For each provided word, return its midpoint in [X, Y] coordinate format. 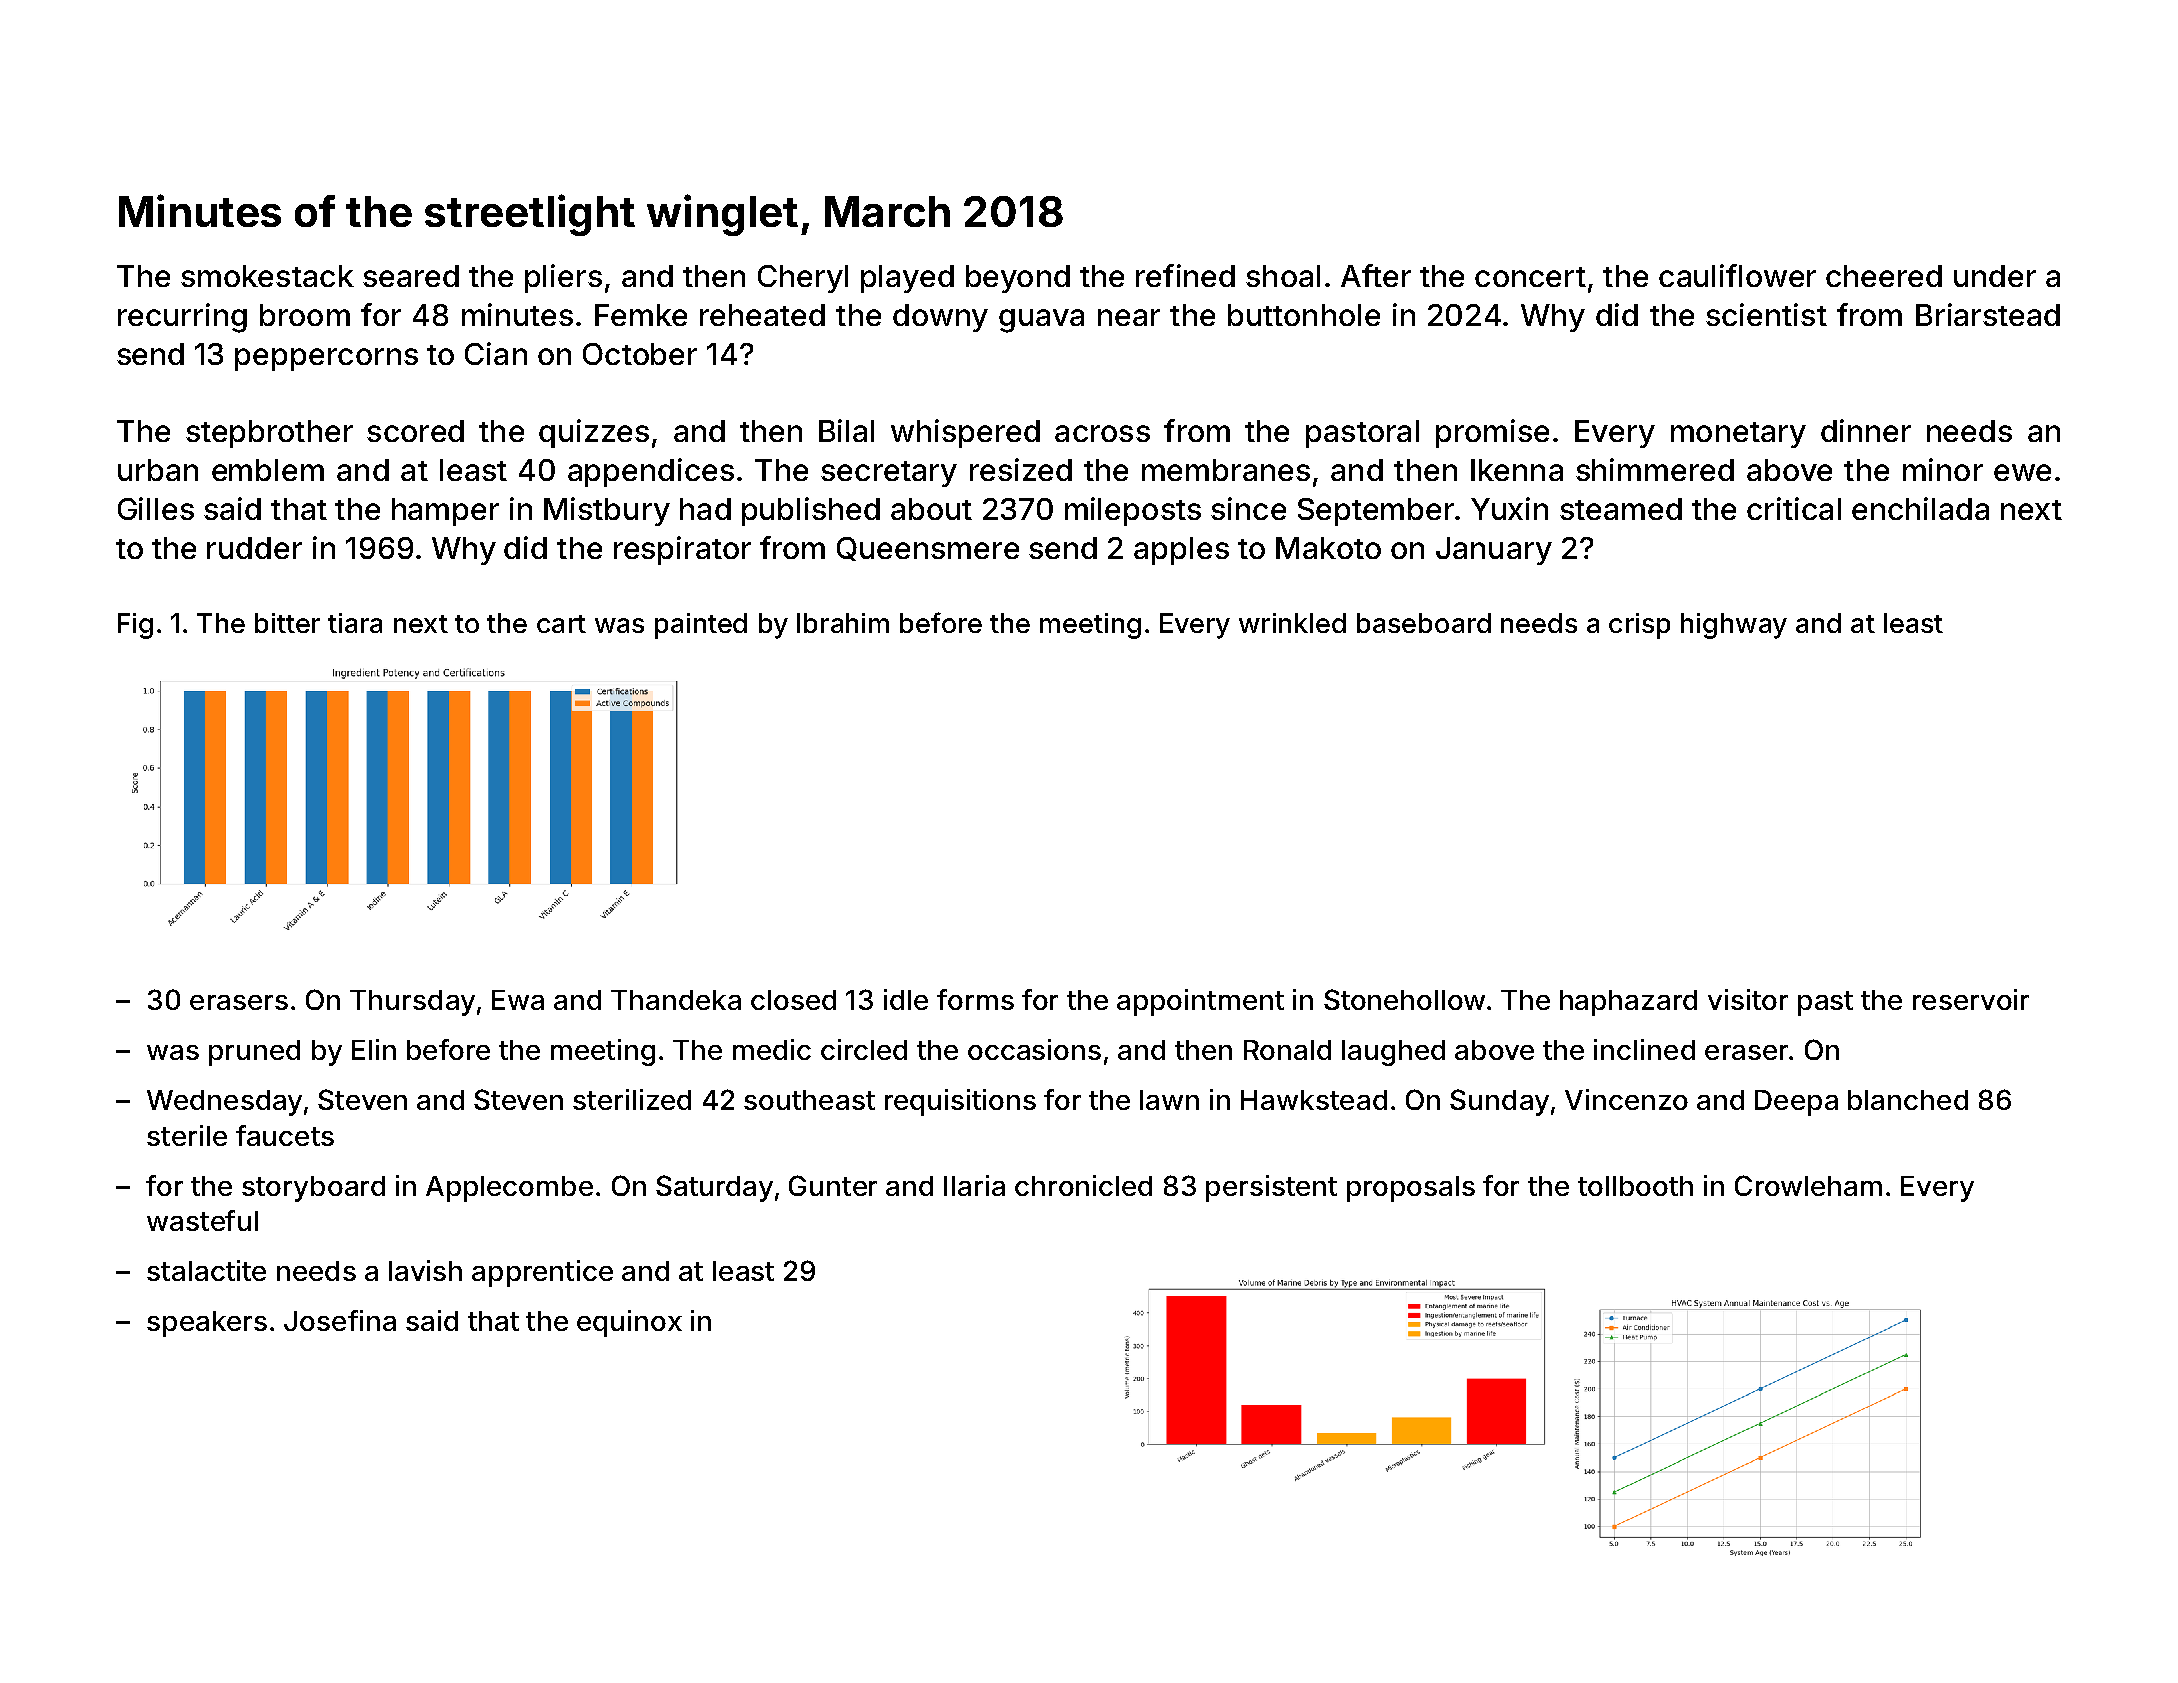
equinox [629, 1323]
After [1376, 275]
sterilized [632, 1099]
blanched [1908, 1100]
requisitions [960, 1102]
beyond [1018, 279]
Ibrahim [843, 623]
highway [1734, 626]
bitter [287, 623]
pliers [563, 278]
